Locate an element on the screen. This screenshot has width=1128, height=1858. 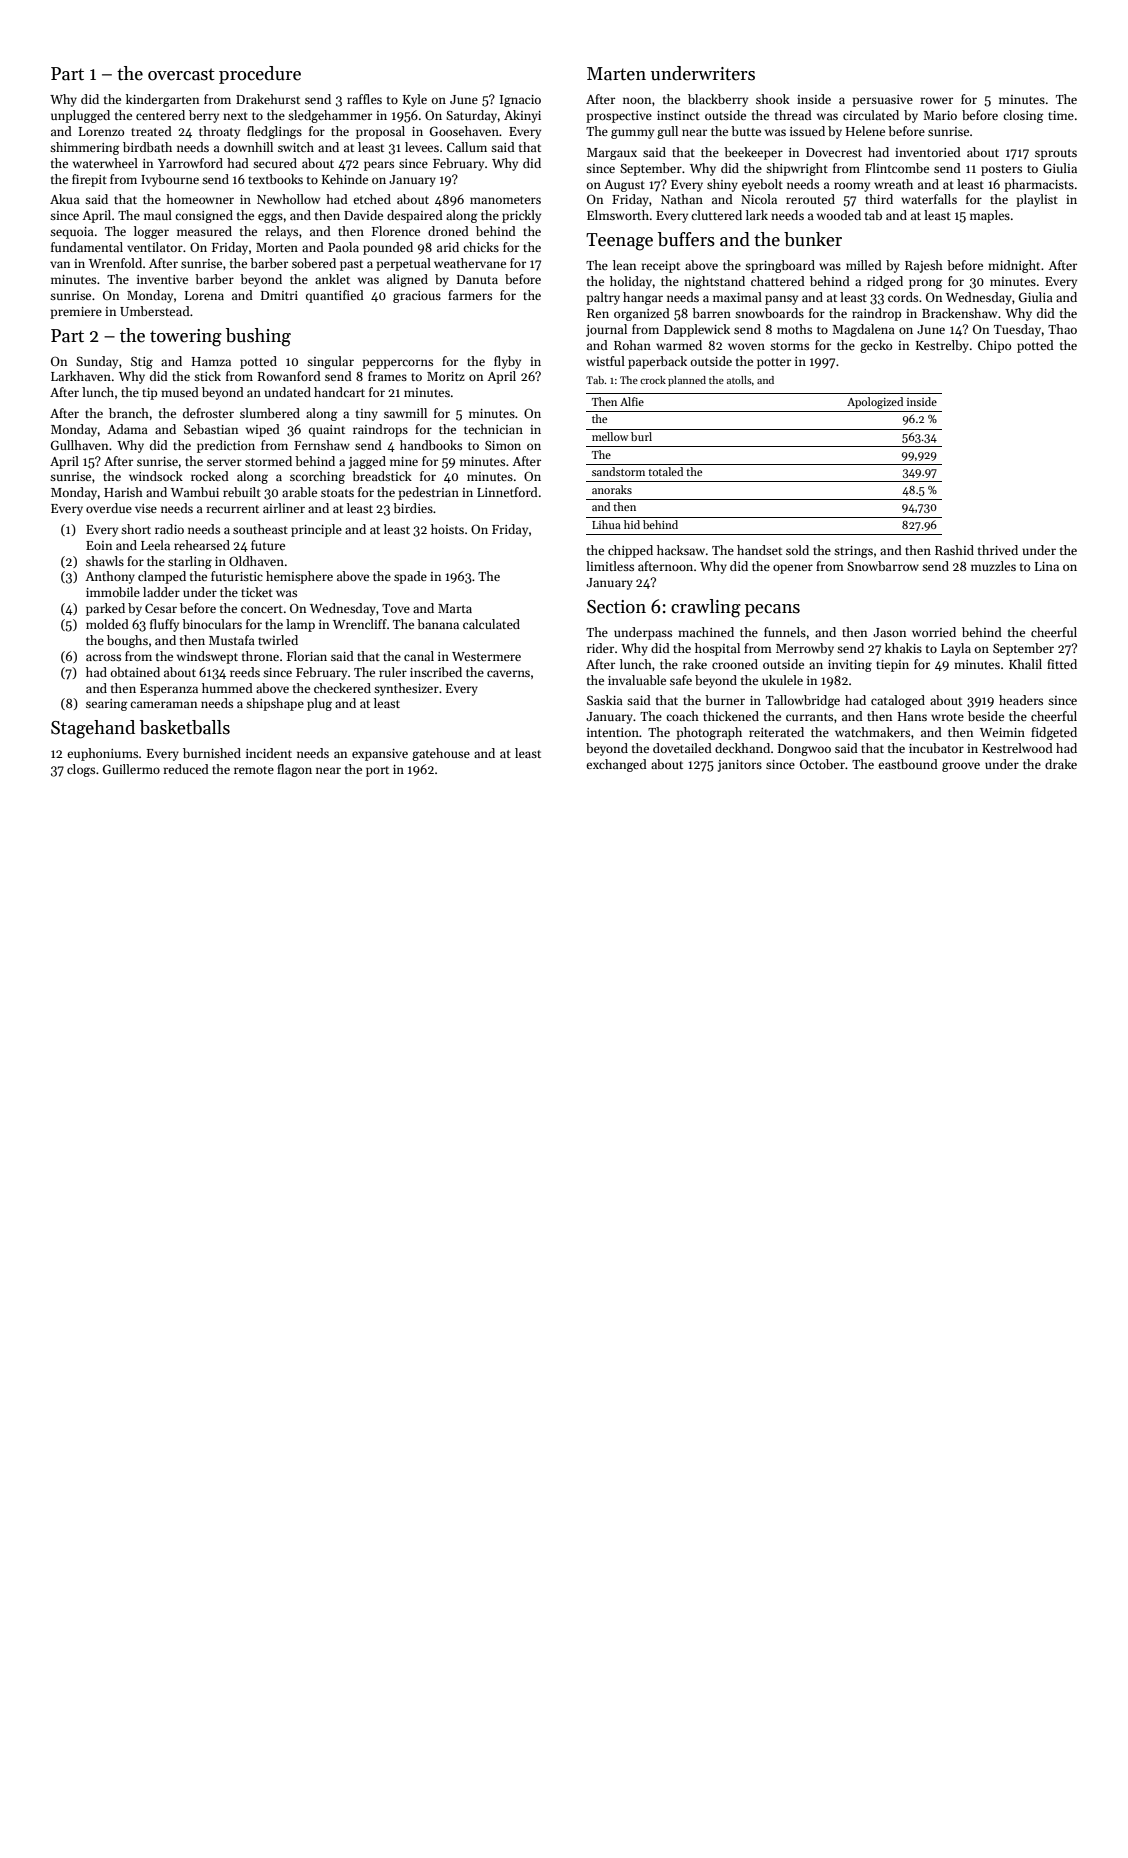
October is located at coordinates (822, 764).
